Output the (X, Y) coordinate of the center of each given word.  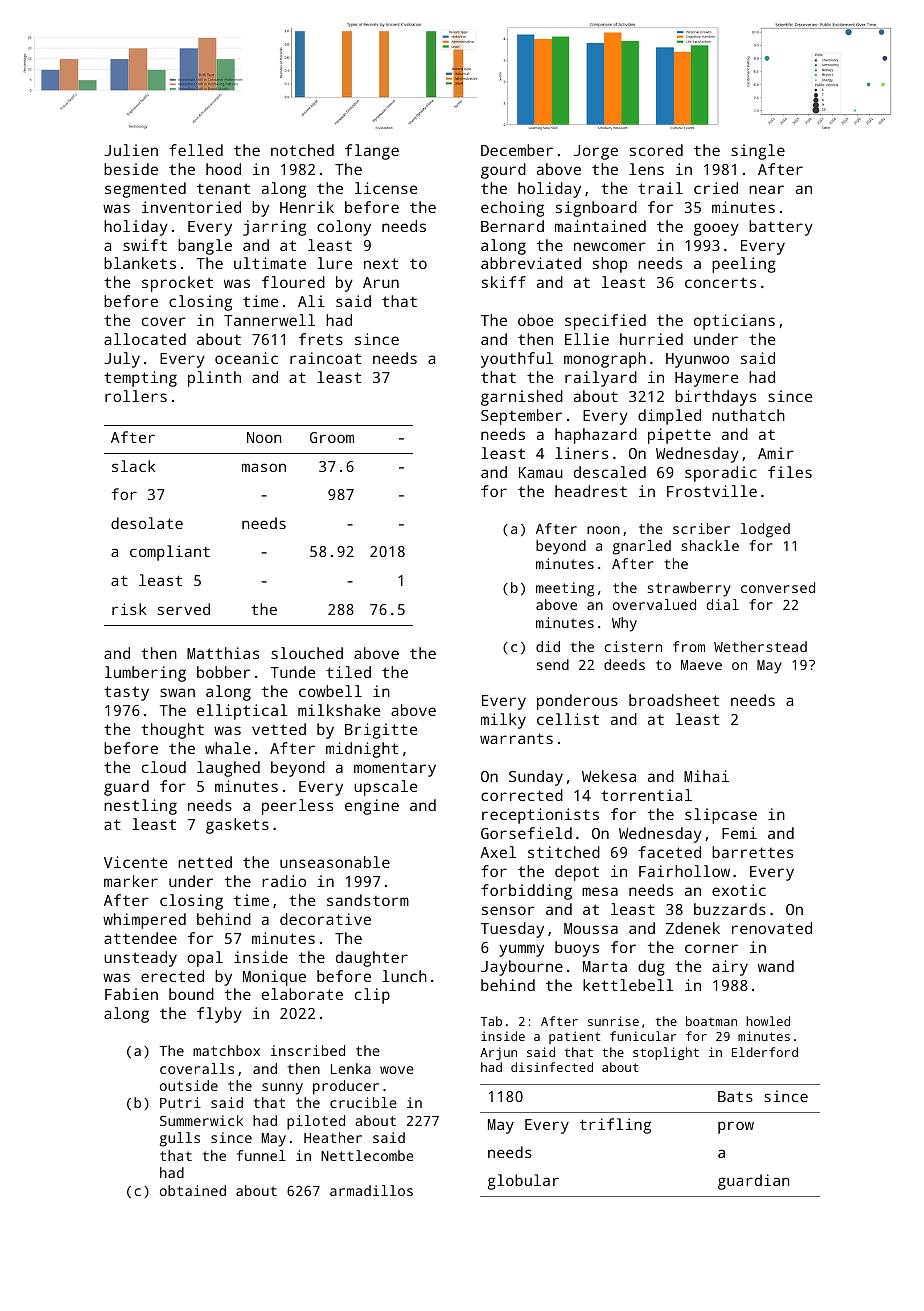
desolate (147, 523)
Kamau (541, 472)
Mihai (706, 776)
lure (334, 263)
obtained (193, 1190)
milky (503, 721)
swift (145, 245)
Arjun (498, 1053)
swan (177, 692)
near (766, 189)
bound (191, 994)
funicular (643, 1036)
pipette (679, 436)
